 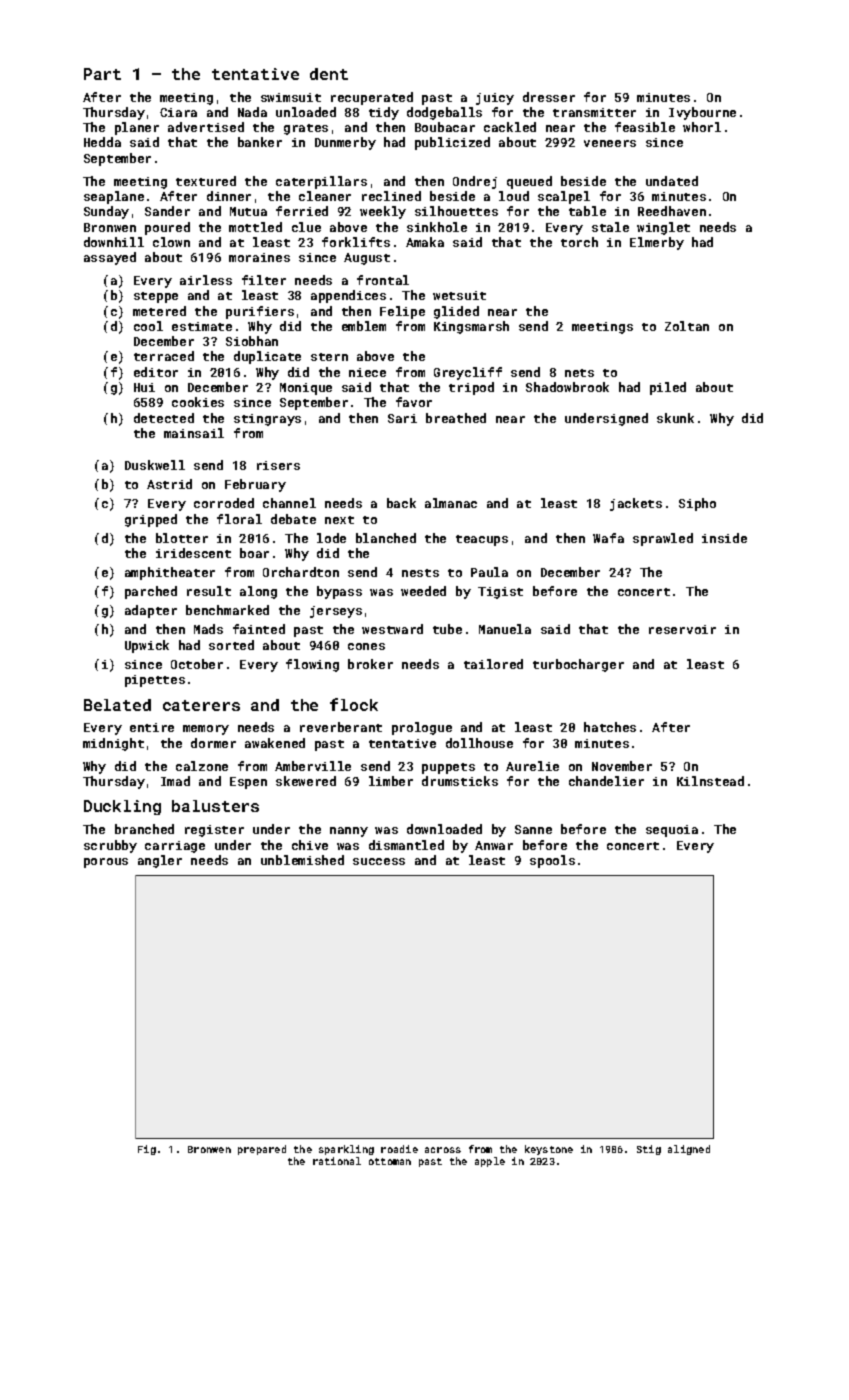 I want to click on banker, so click(x=260, y=142).
